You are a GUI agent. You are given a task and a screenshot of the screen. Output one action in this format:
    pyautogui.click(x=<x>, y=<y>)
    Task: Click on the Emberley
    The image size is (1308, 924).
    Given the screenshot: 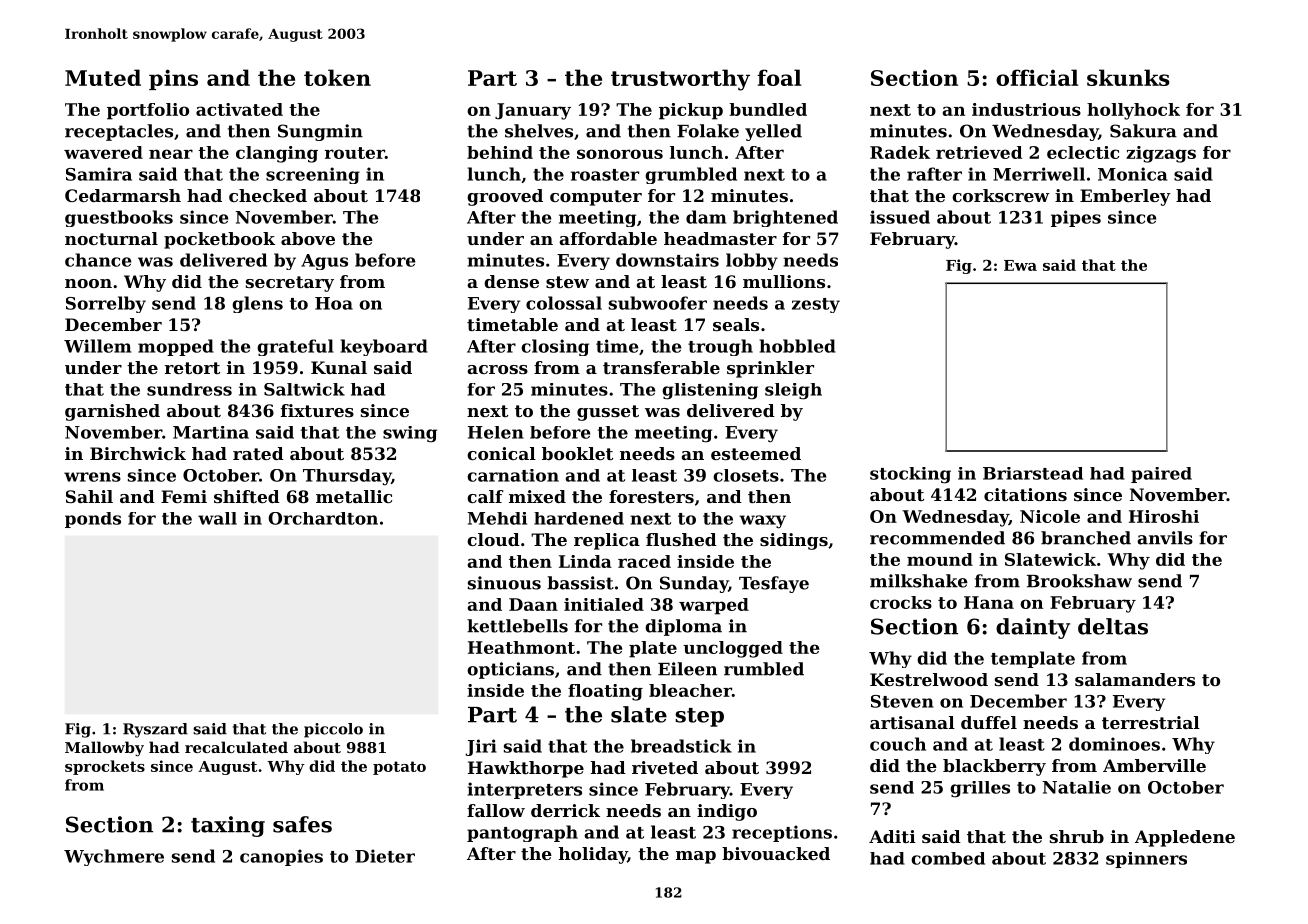 What is the action you would take?
    pyautogui.click(x=1125, y=197)
